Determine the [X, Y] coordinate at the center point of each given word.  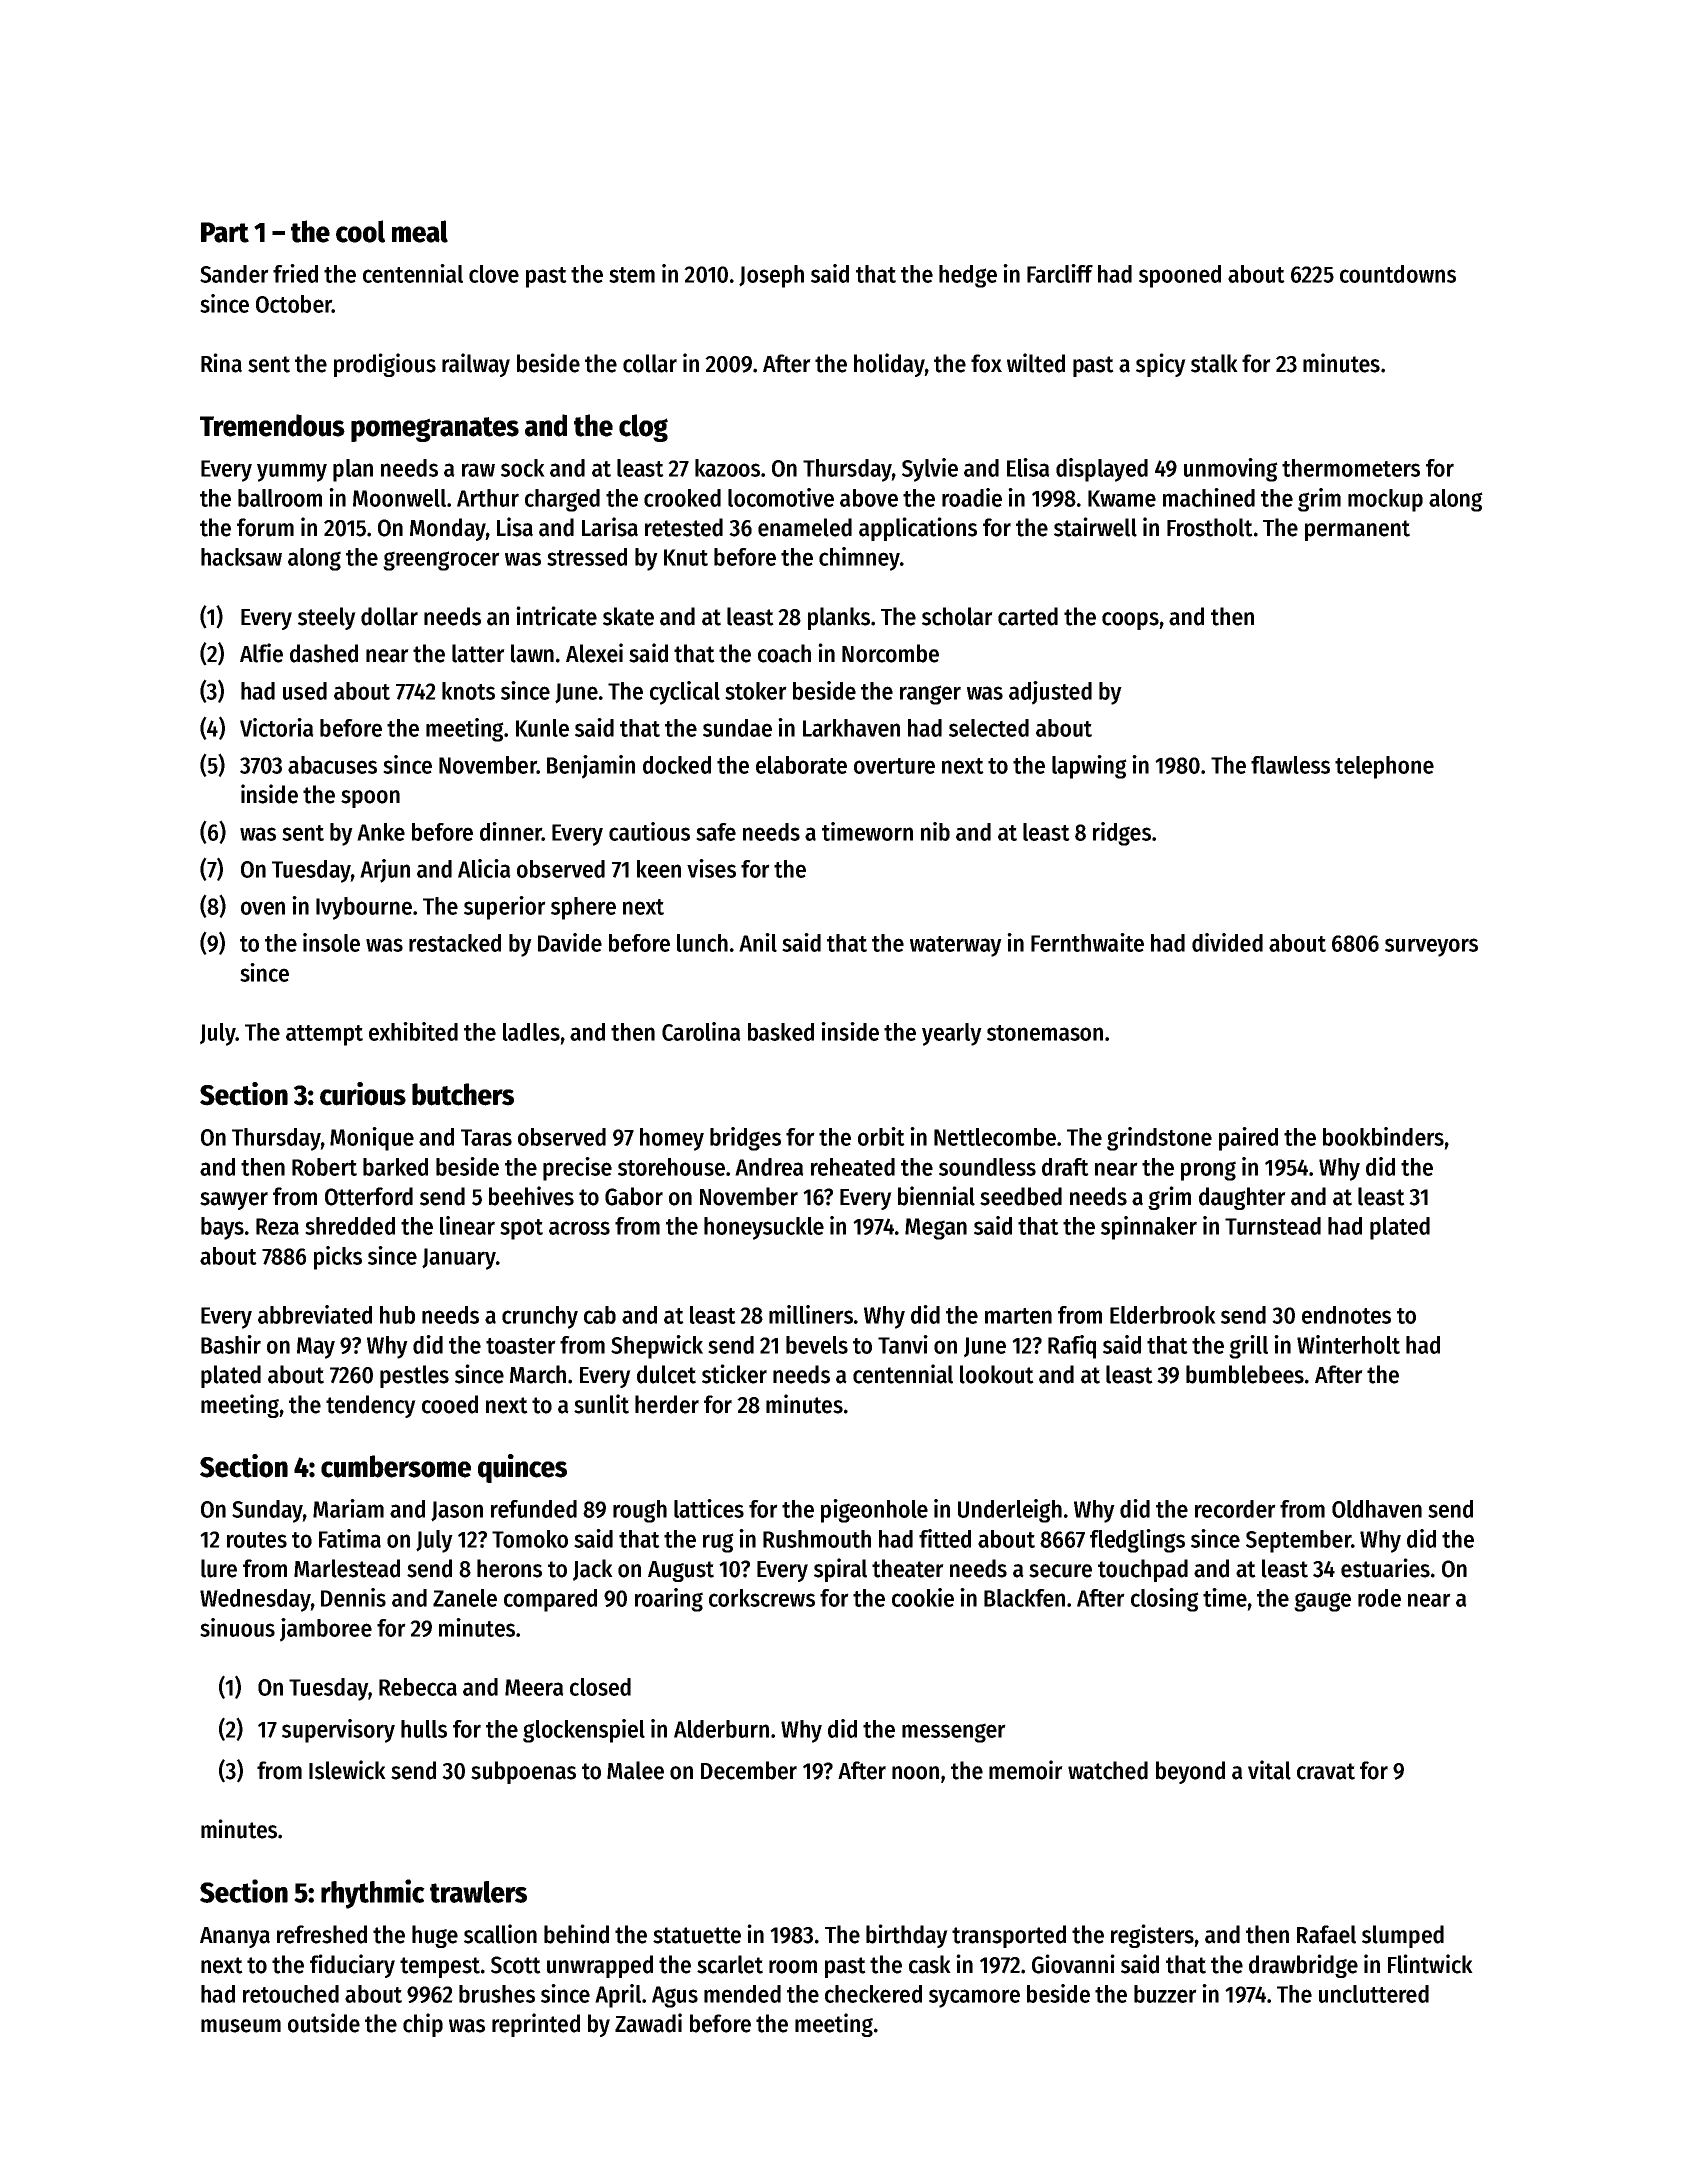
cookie [923, 1597]
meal [420, 231]
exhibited [413, 1031]
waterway [956, 946]
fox [986, 363]
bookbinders [1383, 1136]
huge [435, 1936]
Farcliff [1060, 273]
